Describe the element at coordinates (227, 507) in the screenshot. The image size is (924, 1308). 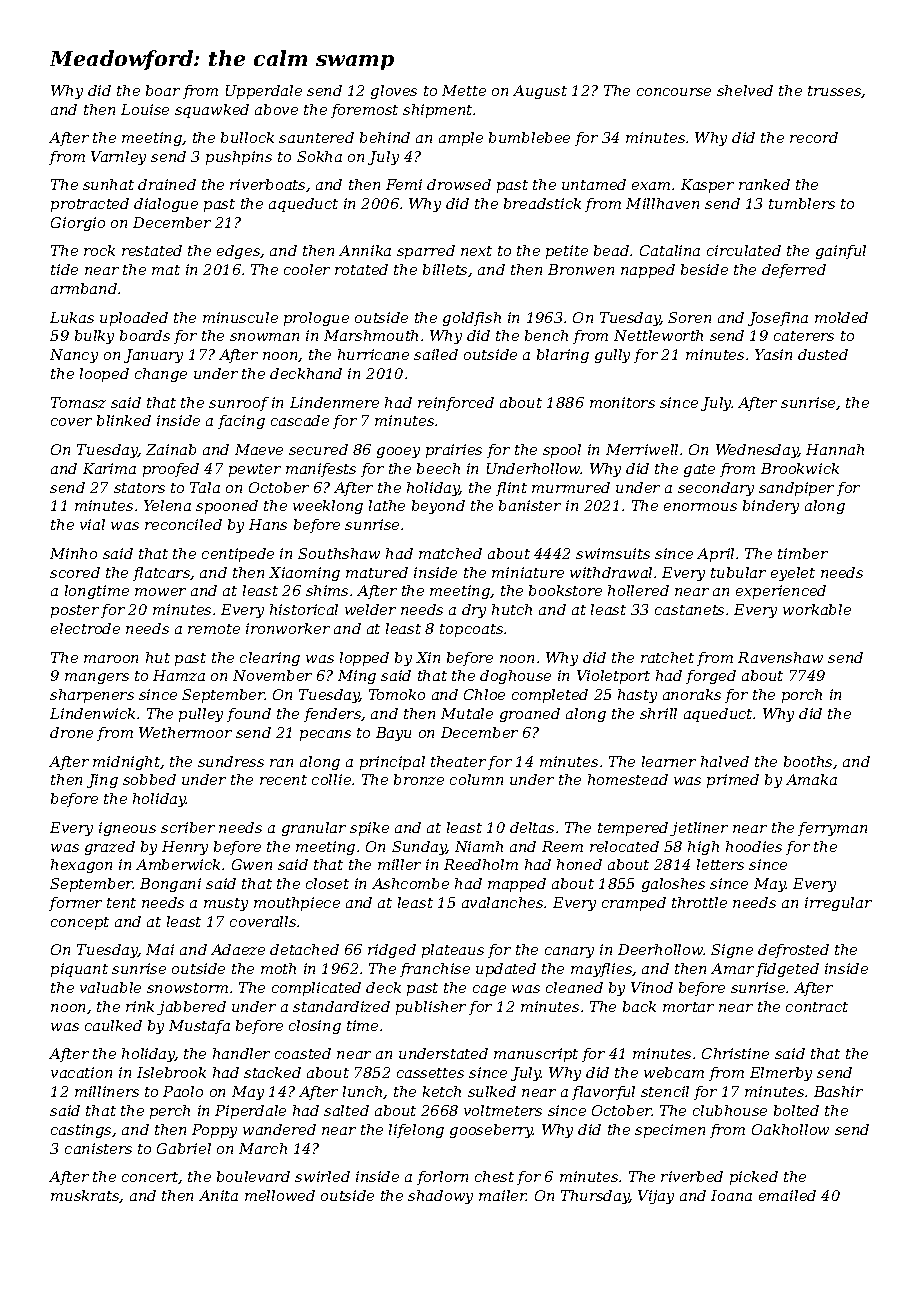
I see `spooned` at that location.
